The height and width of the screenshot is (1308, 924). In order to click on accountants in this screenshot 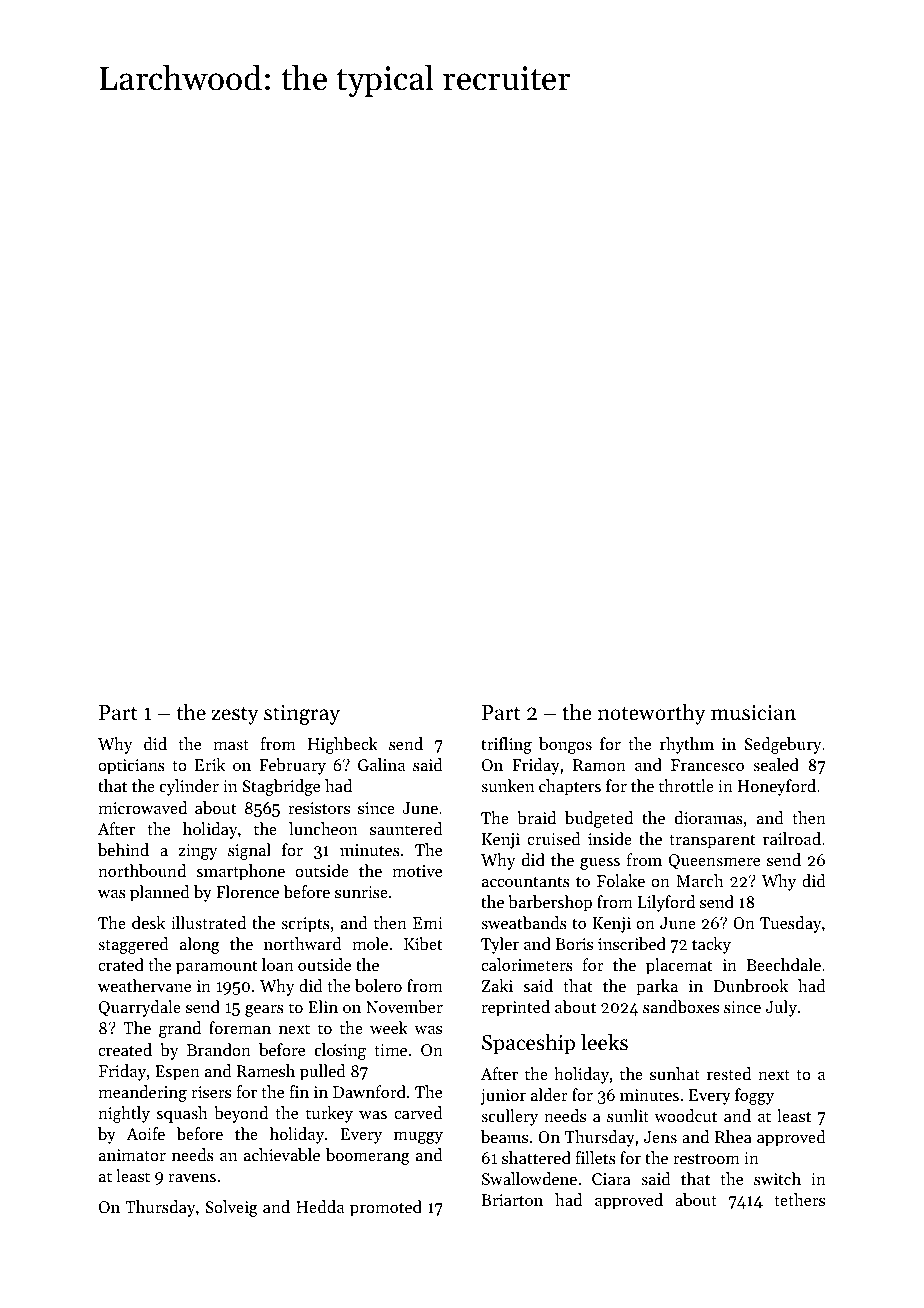, I will do `click(526, 881)`.
